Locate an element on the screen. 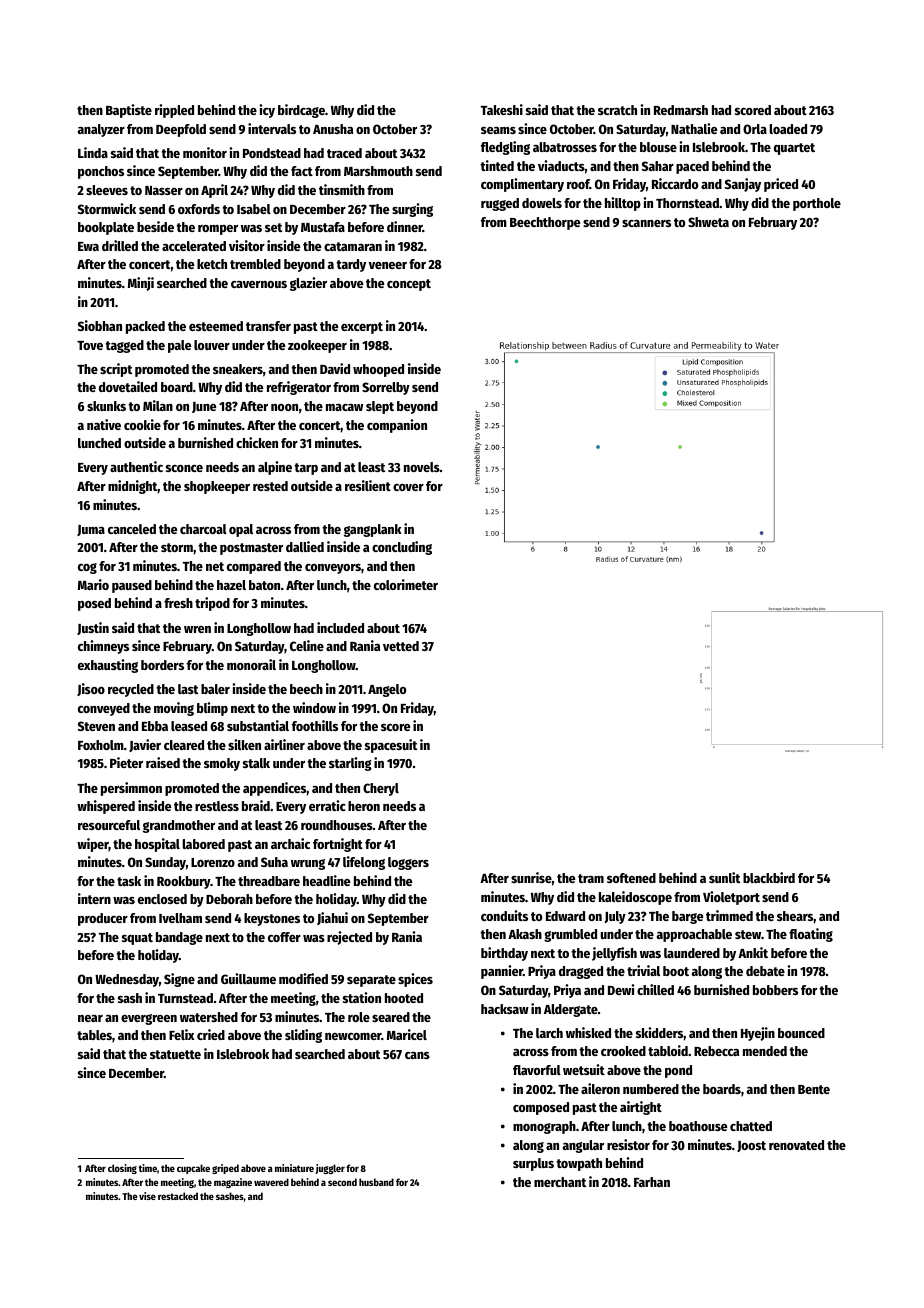 The image size is (924, 1308). Angelo is located at coordinates (387, 690).
